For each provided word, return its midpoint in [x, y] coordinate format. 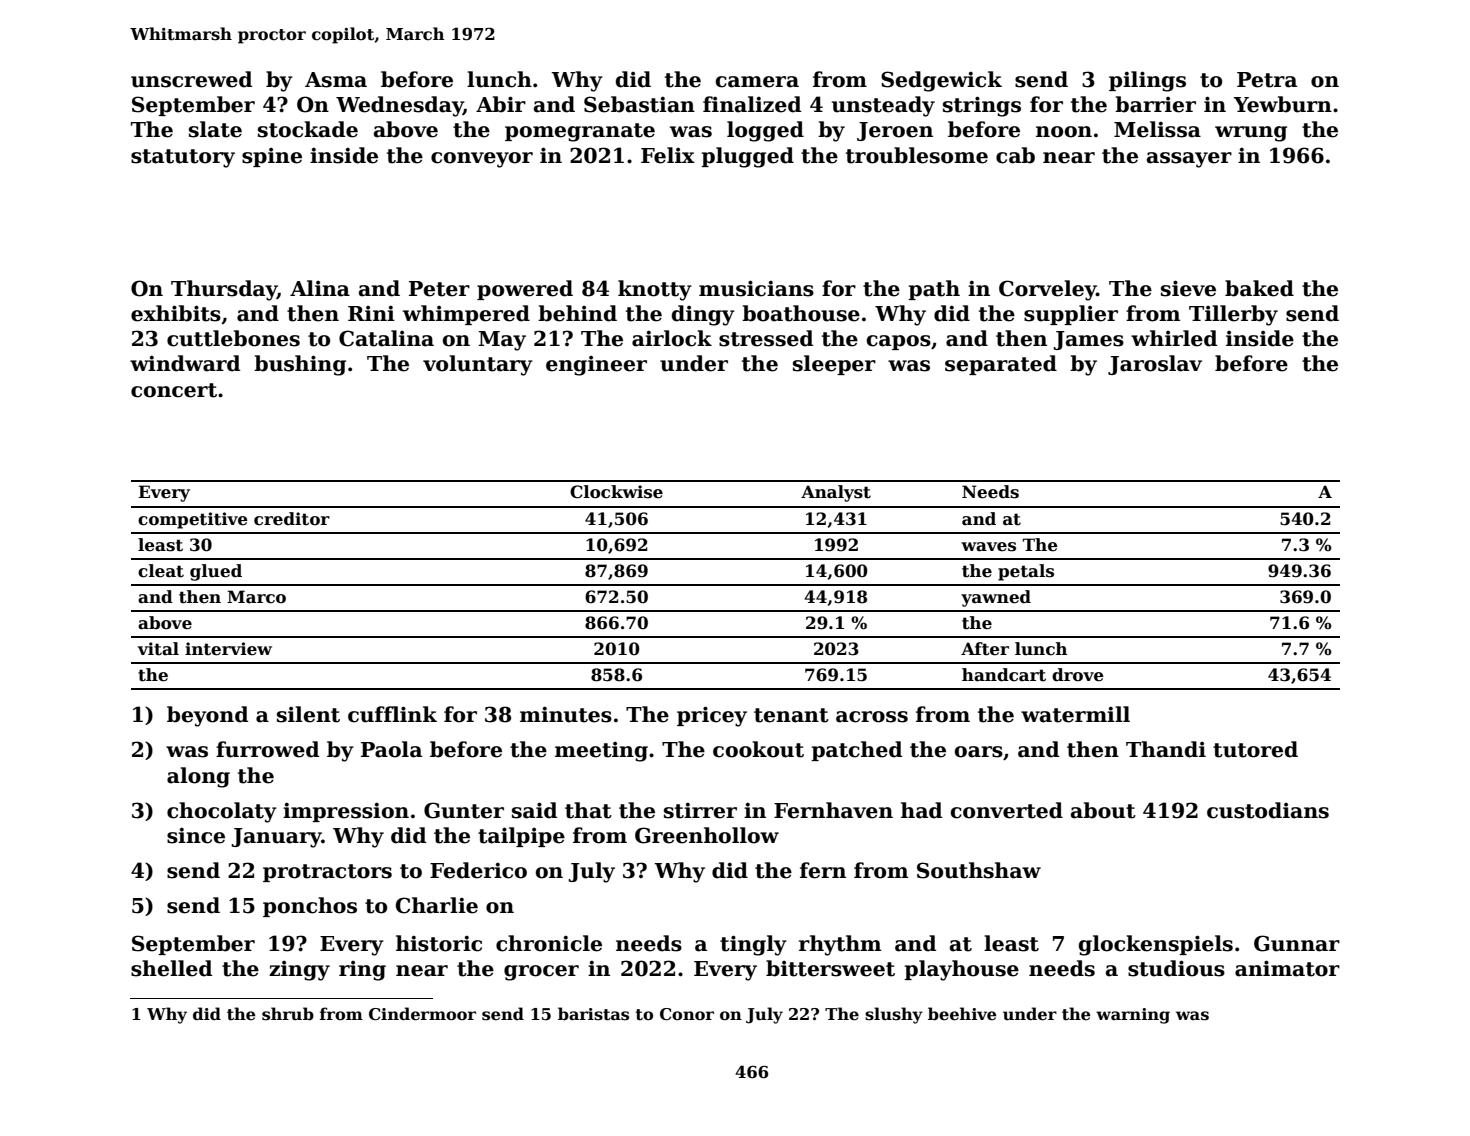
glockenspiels [1156, 945]
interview [228, 649]
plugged [747, 157]
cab [1015, 155]
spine [272, 157]
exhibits [176, 313]
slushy [894, 1015]
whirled [1174, 338]
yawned [996, 598]
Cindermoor [422, 1014]
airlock [672, 338]
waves [988, 547]
